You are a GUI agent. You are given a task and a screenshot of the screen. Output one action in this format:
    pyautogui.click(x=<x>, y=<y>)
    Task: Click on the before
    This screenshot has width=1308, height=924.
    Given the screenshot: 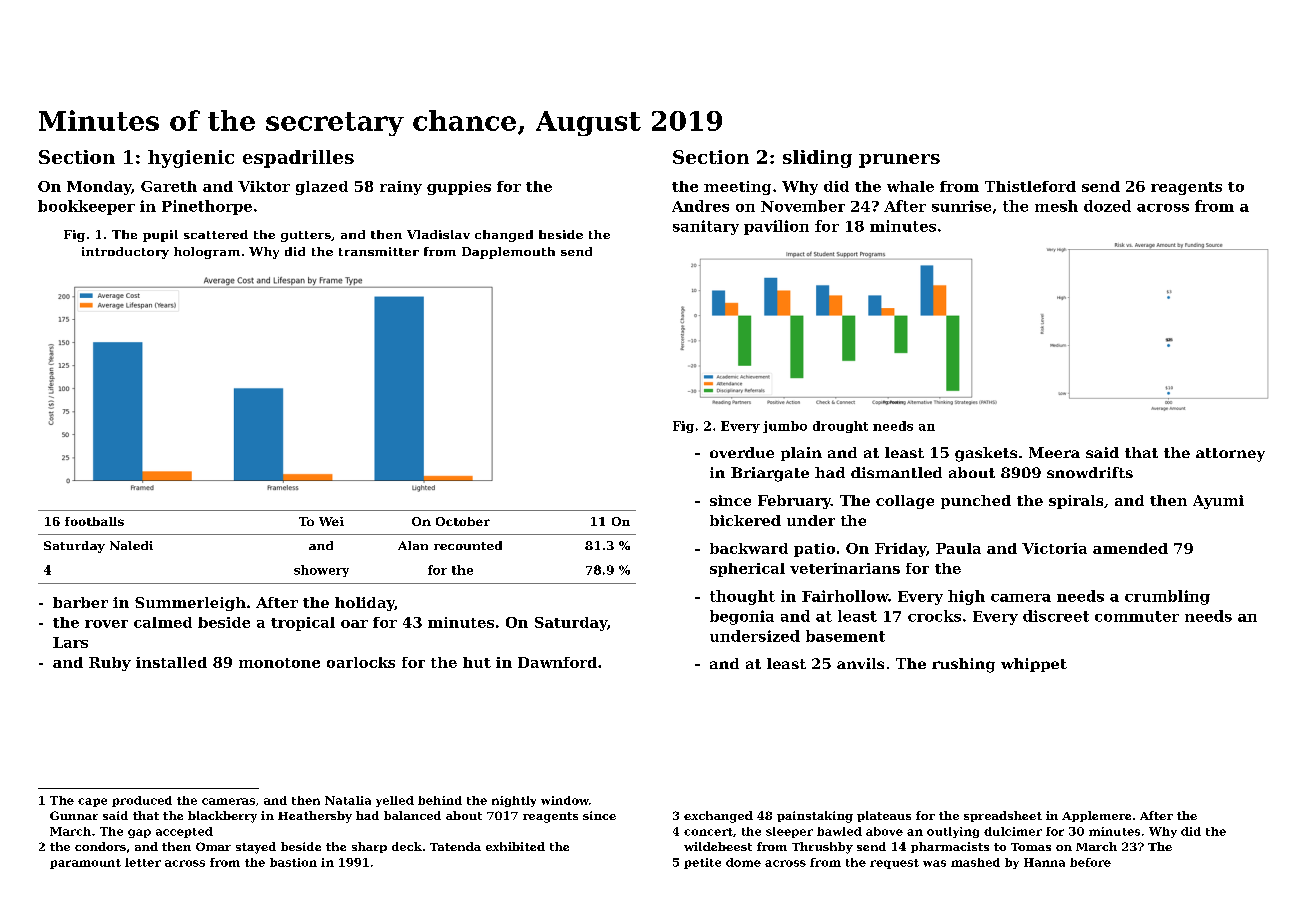 What is the action you would take?
    pyautogui.click(x=1090, y=862)
